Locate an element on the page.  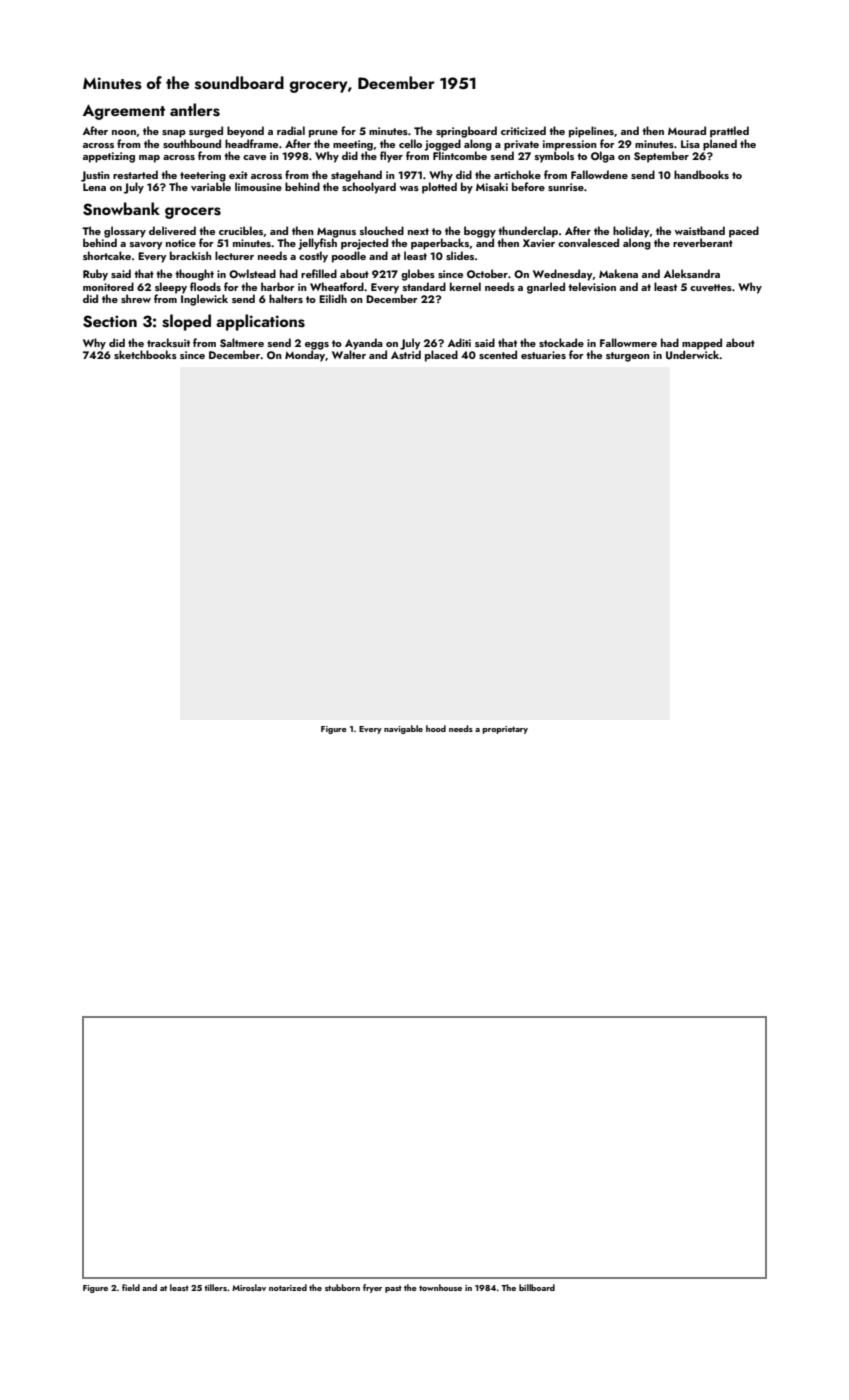
billboard is located at coordinates (537, 1287).
